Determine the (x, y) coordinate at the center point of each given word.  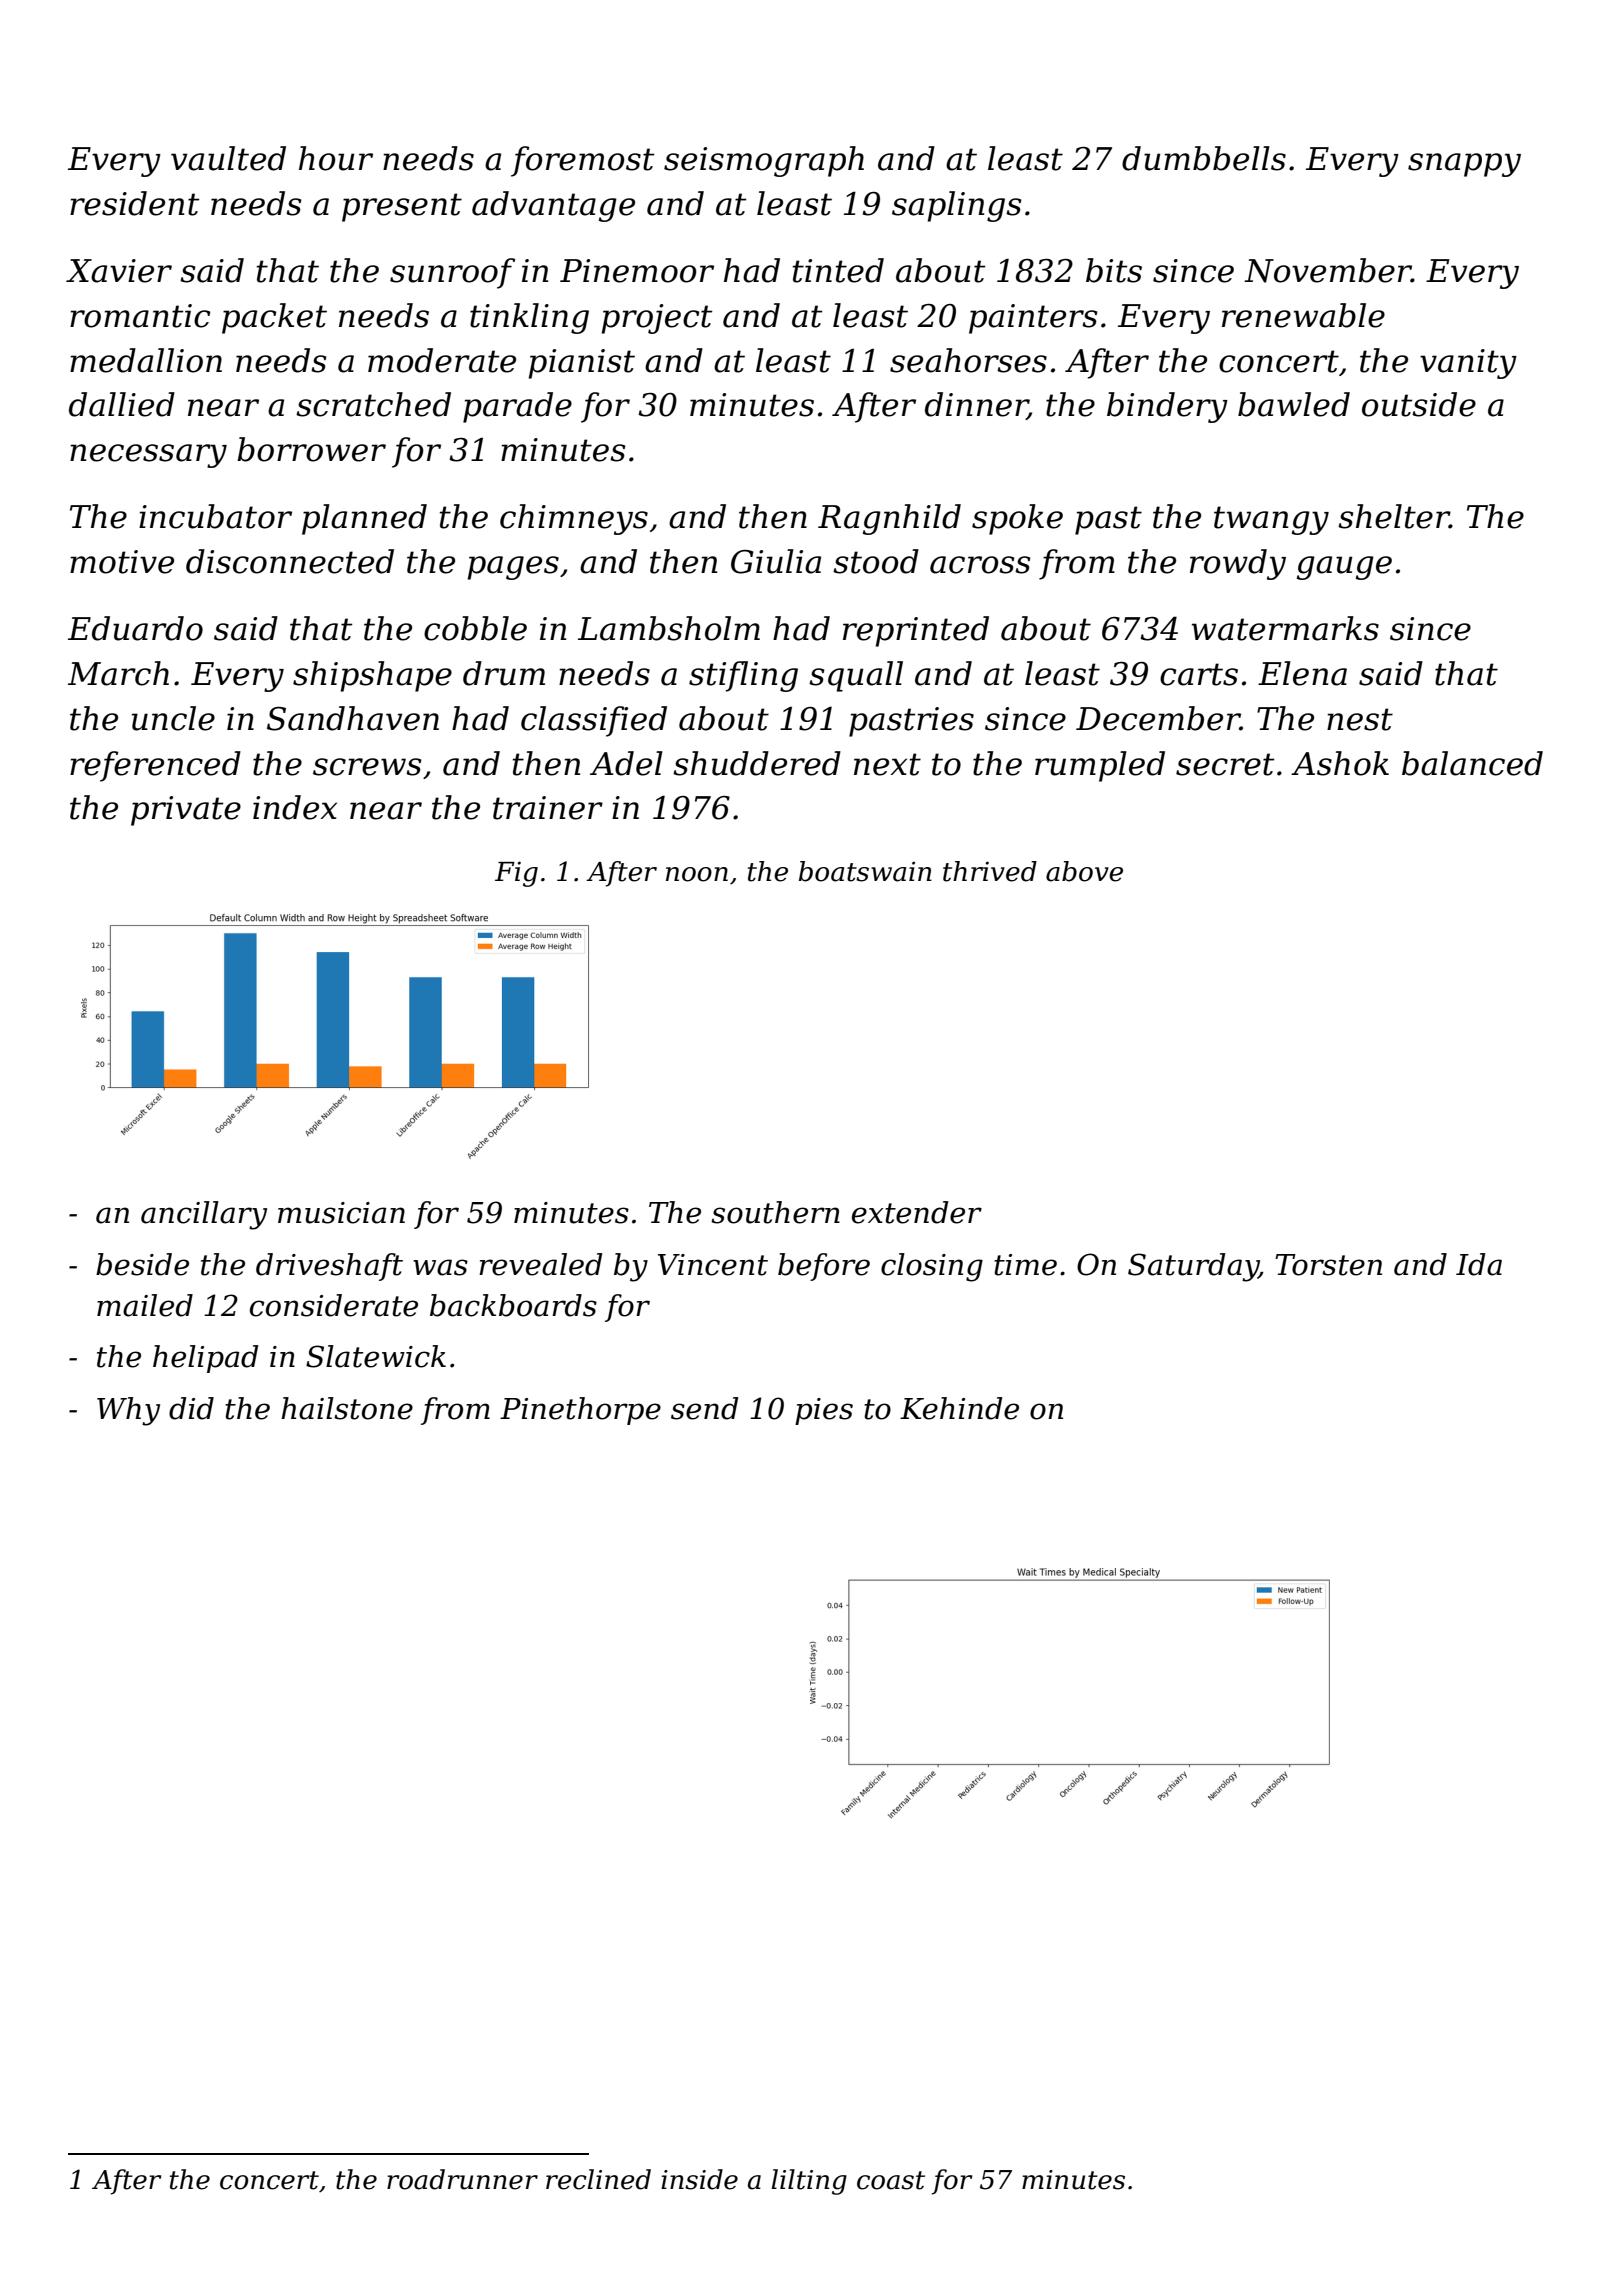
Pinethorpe (580, 1411)
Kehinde (959, 1408)
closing (932, 1267)
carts (1199, 674)
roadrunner (462, 2179)
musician (341, 1213)
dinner (976, 405)
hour (336, 158)
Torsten (1328, 1265)
